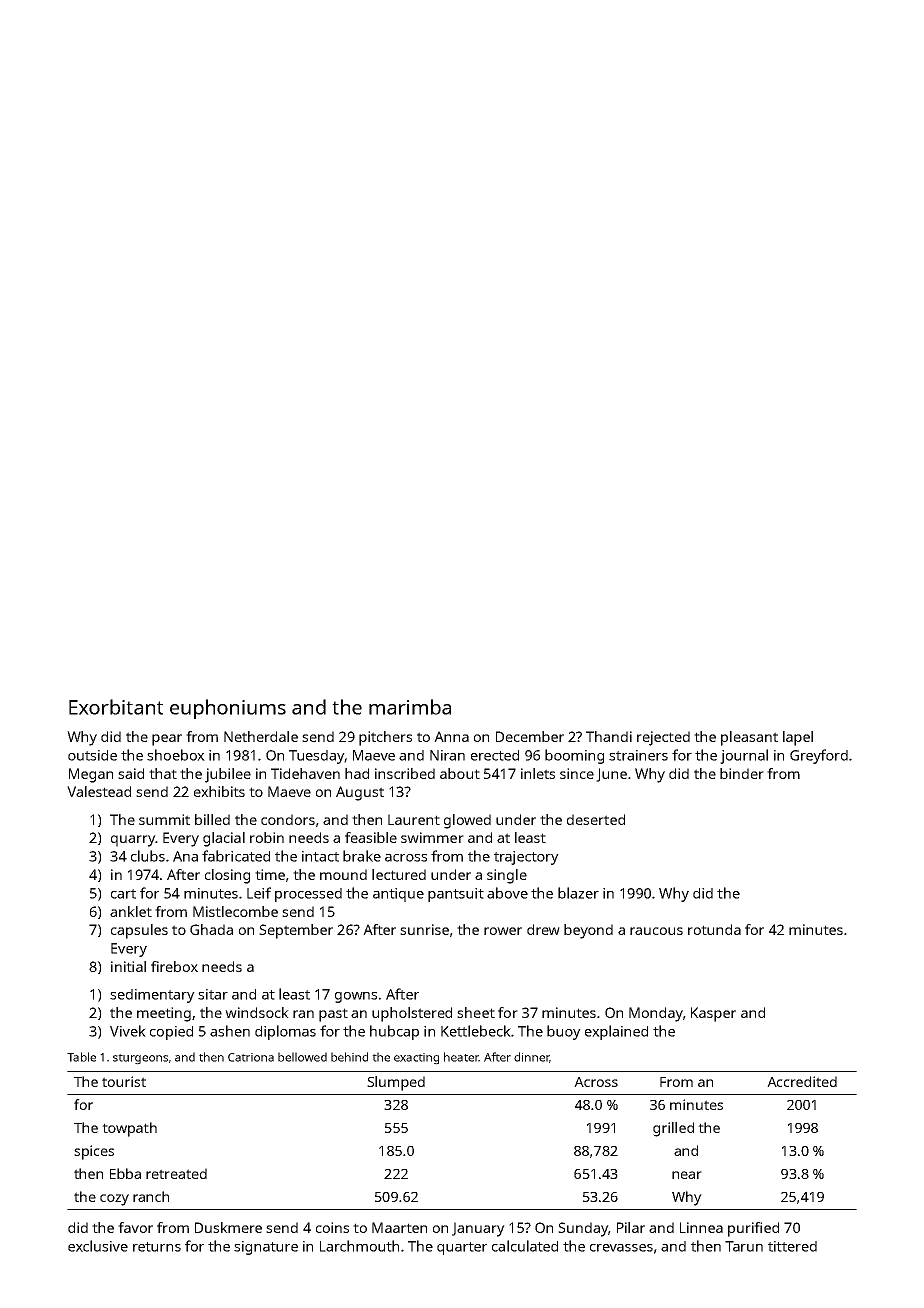 The image size is (924, 1308). Describe the element at coordinates (316, 757) in the page. I see `Tuesday` at that location.
